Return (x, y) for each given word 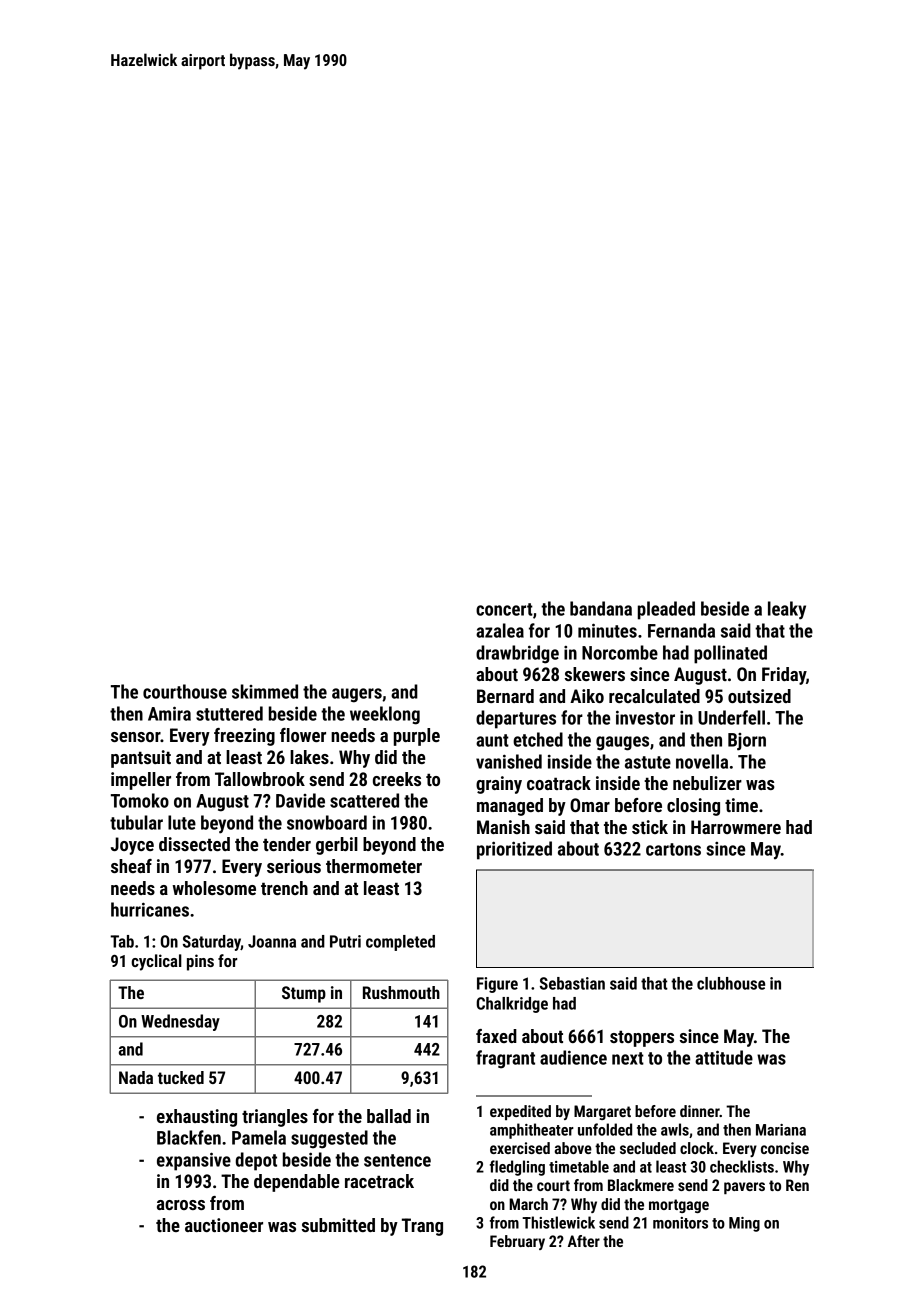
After (584, 1241)
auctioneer (224, 1225)
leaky (787, 610)
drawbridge (517, 654)
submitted (338, 1225)
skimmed (265, 691)
